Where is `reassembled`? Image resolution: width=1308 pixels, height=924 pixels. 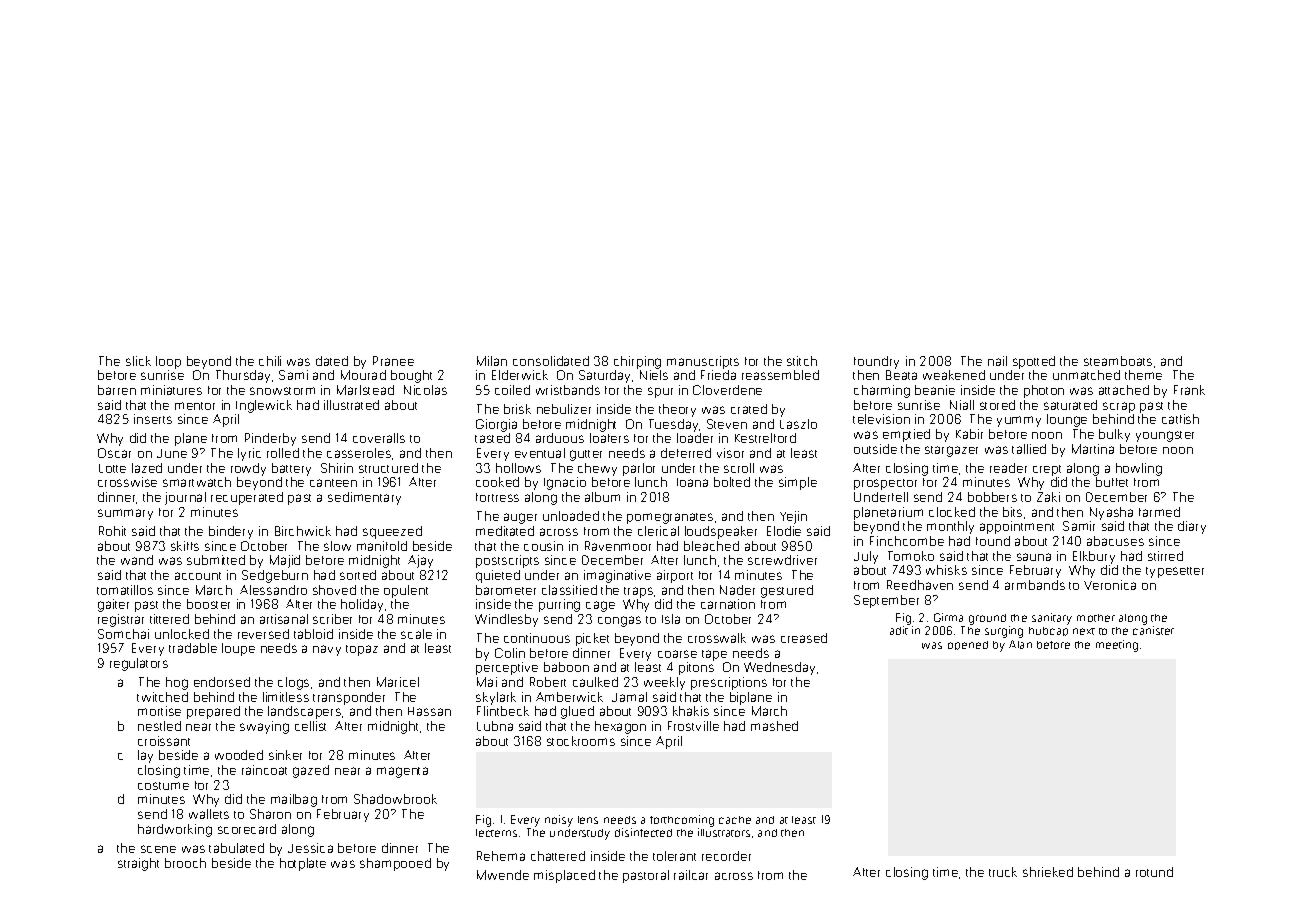
reassembled is located at coordinates (780, 375).
